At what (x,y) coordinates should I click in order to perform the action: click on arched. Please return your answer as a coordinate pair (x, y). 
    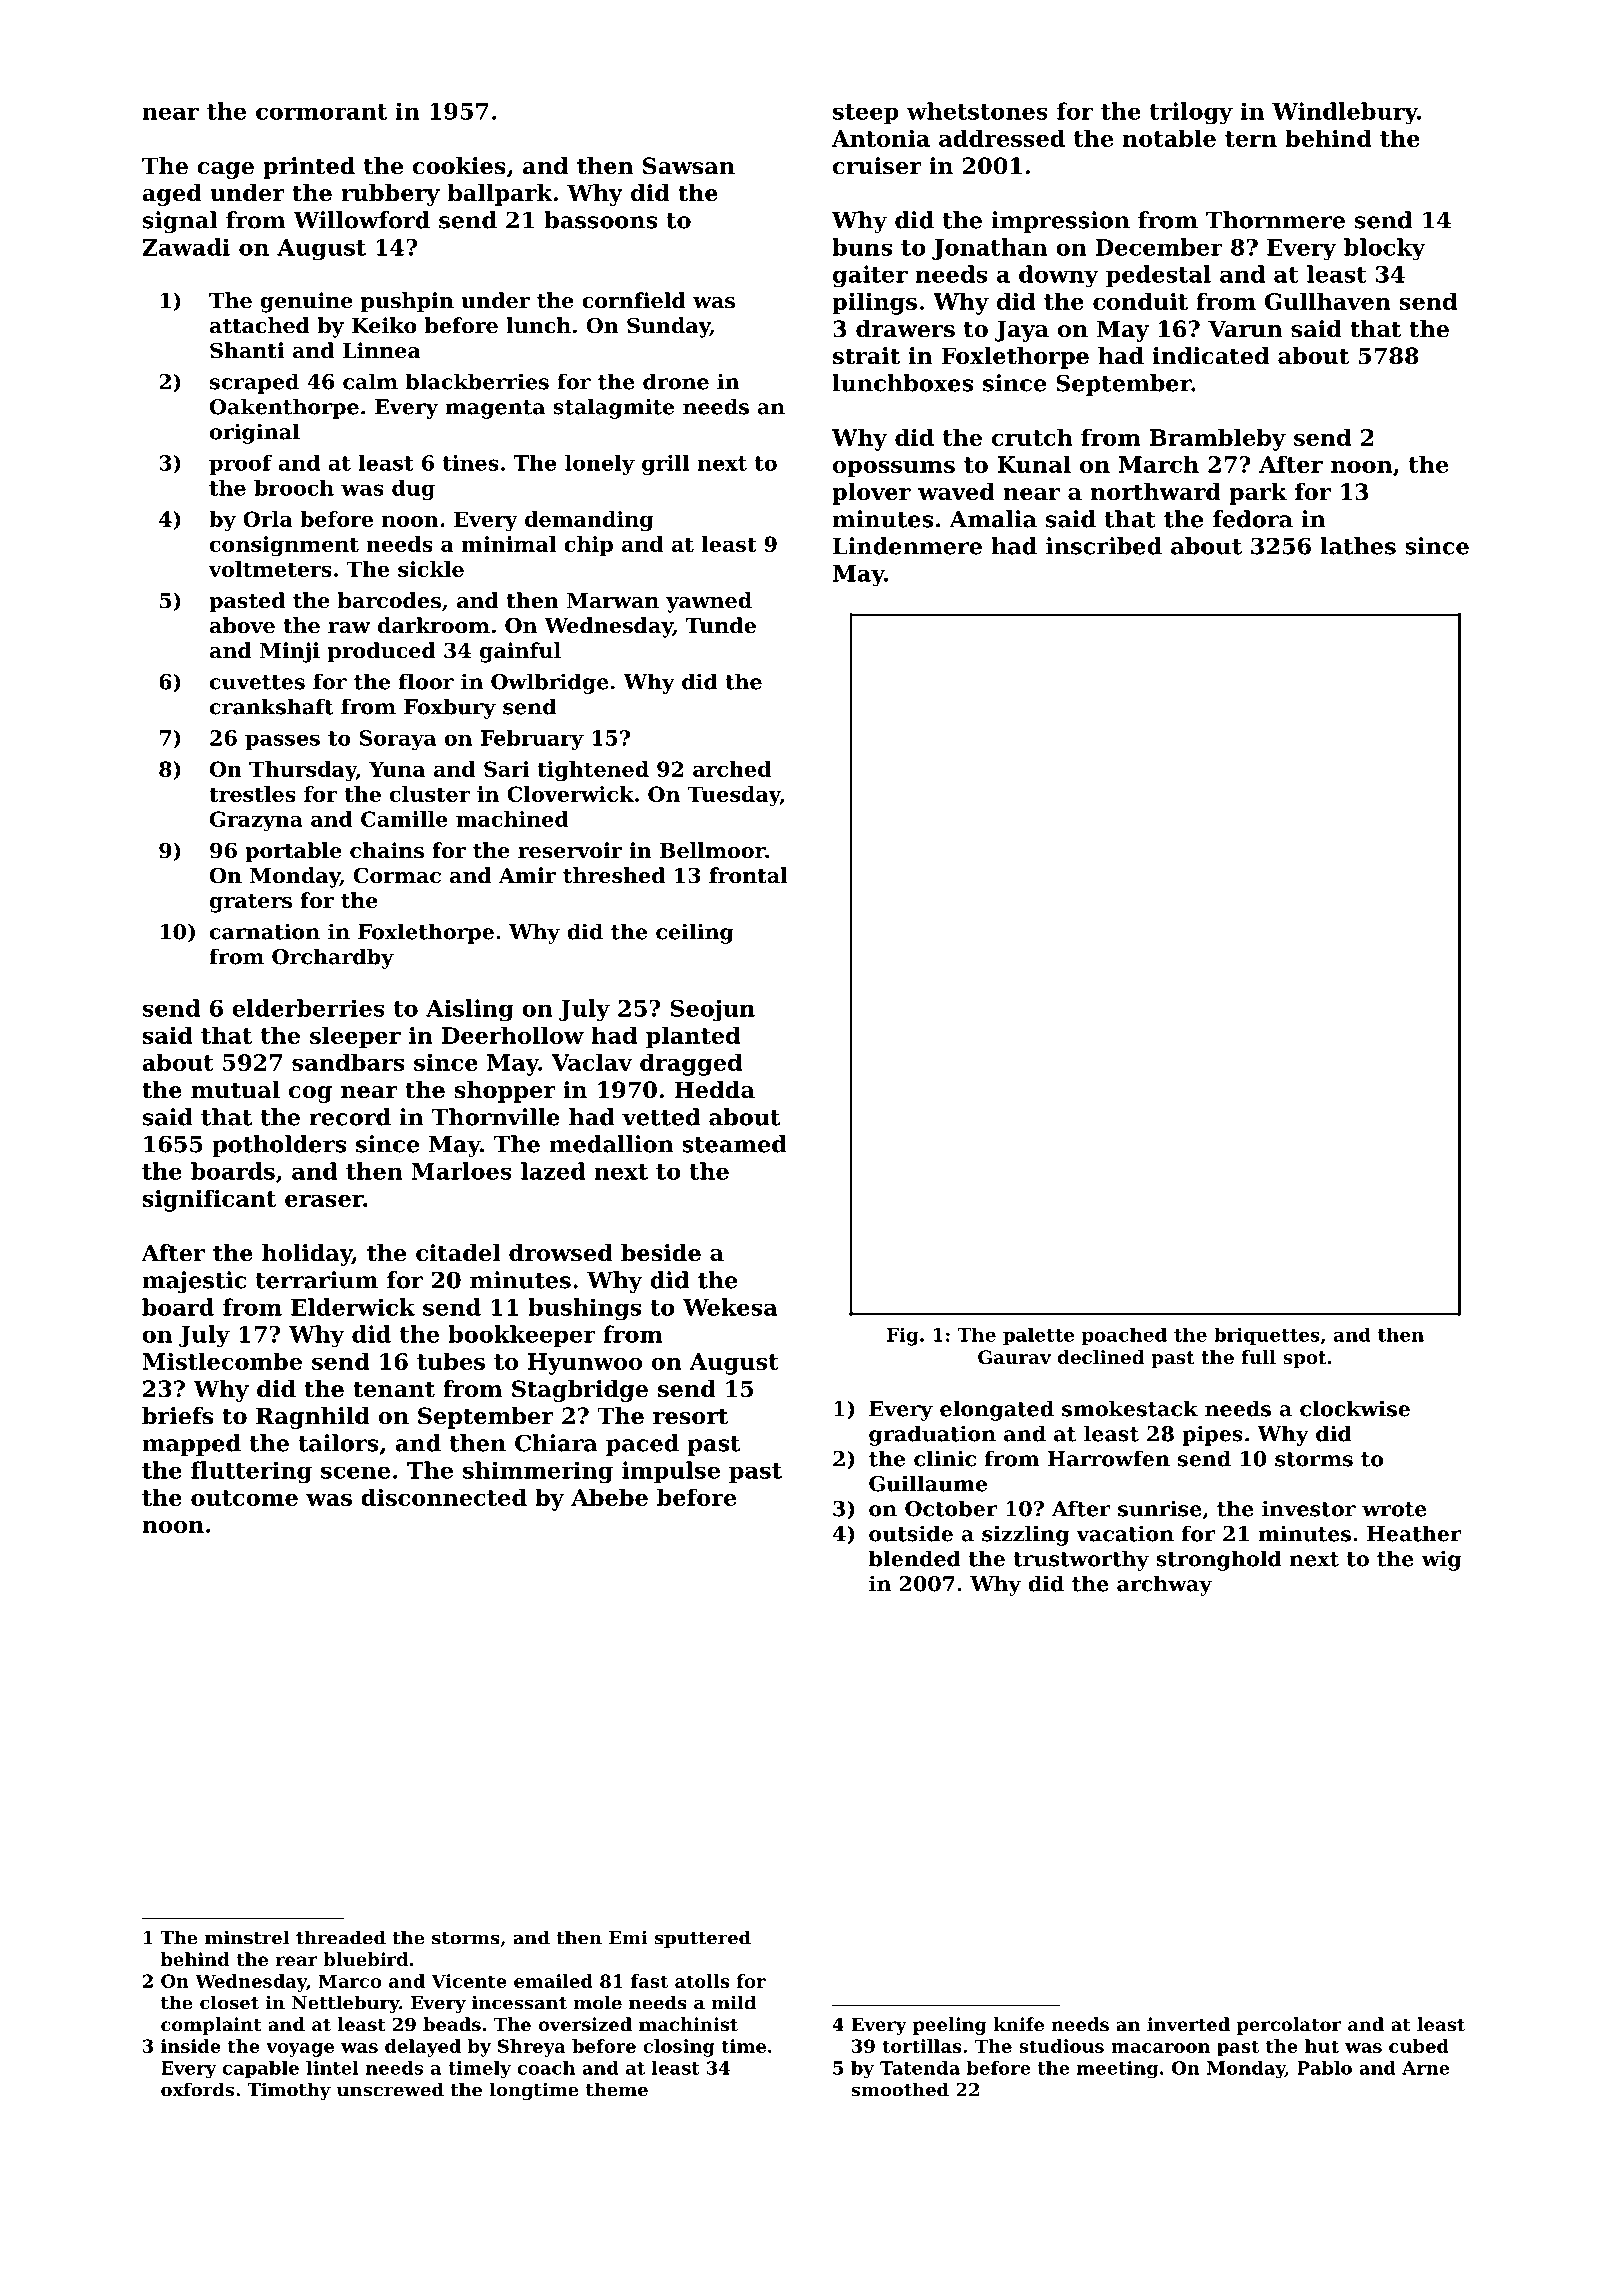
    Looking at the image, I should click on (732, 769).
